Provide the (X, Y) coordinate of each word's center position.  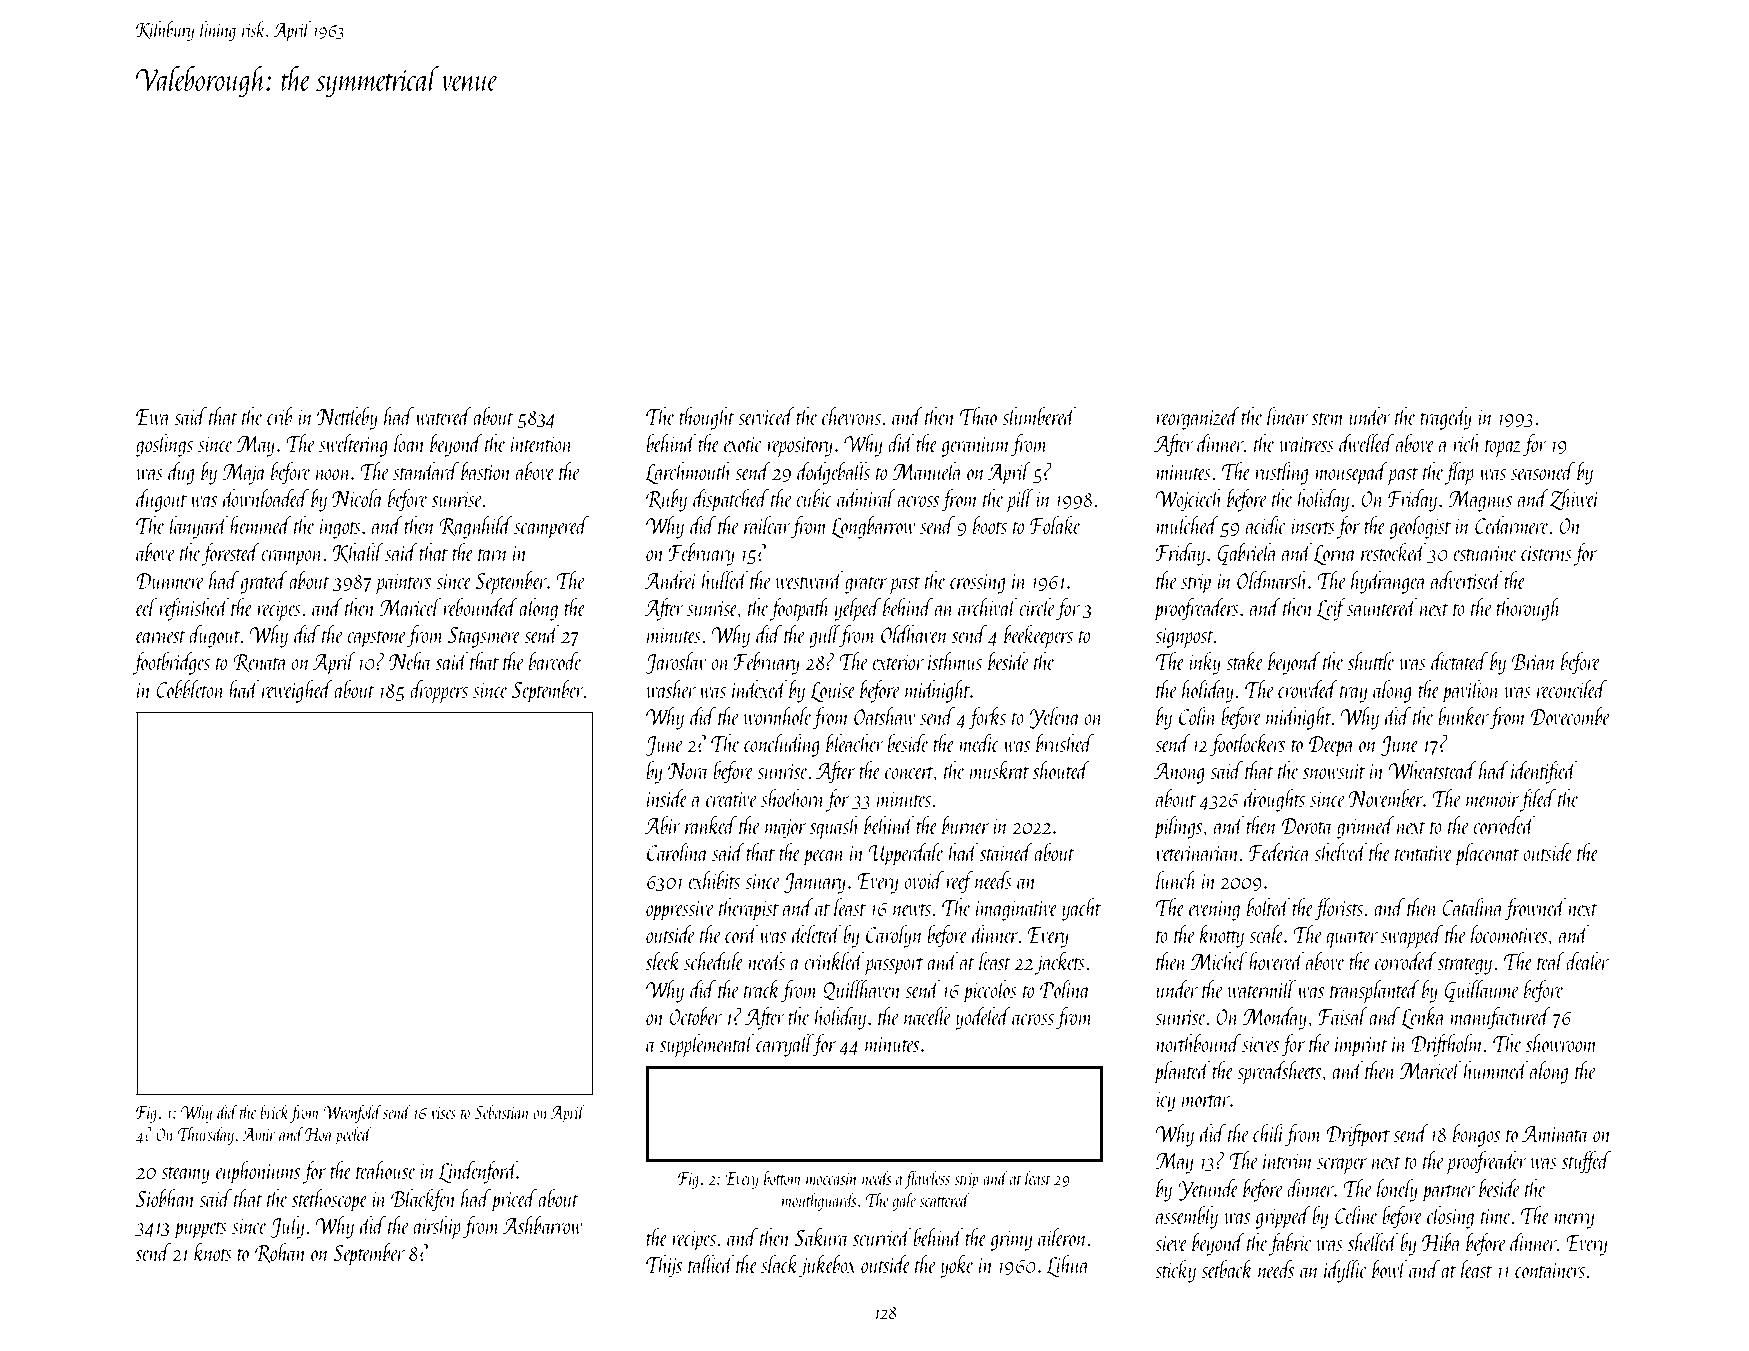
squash (835, 828)
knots (213, 1252)
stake (1245, 661)
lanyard (198, 527)
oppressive (680, 911)
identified (1544, 772)
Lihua (1068, 1266)
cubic (814, 498)
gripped (1283, 1217)
